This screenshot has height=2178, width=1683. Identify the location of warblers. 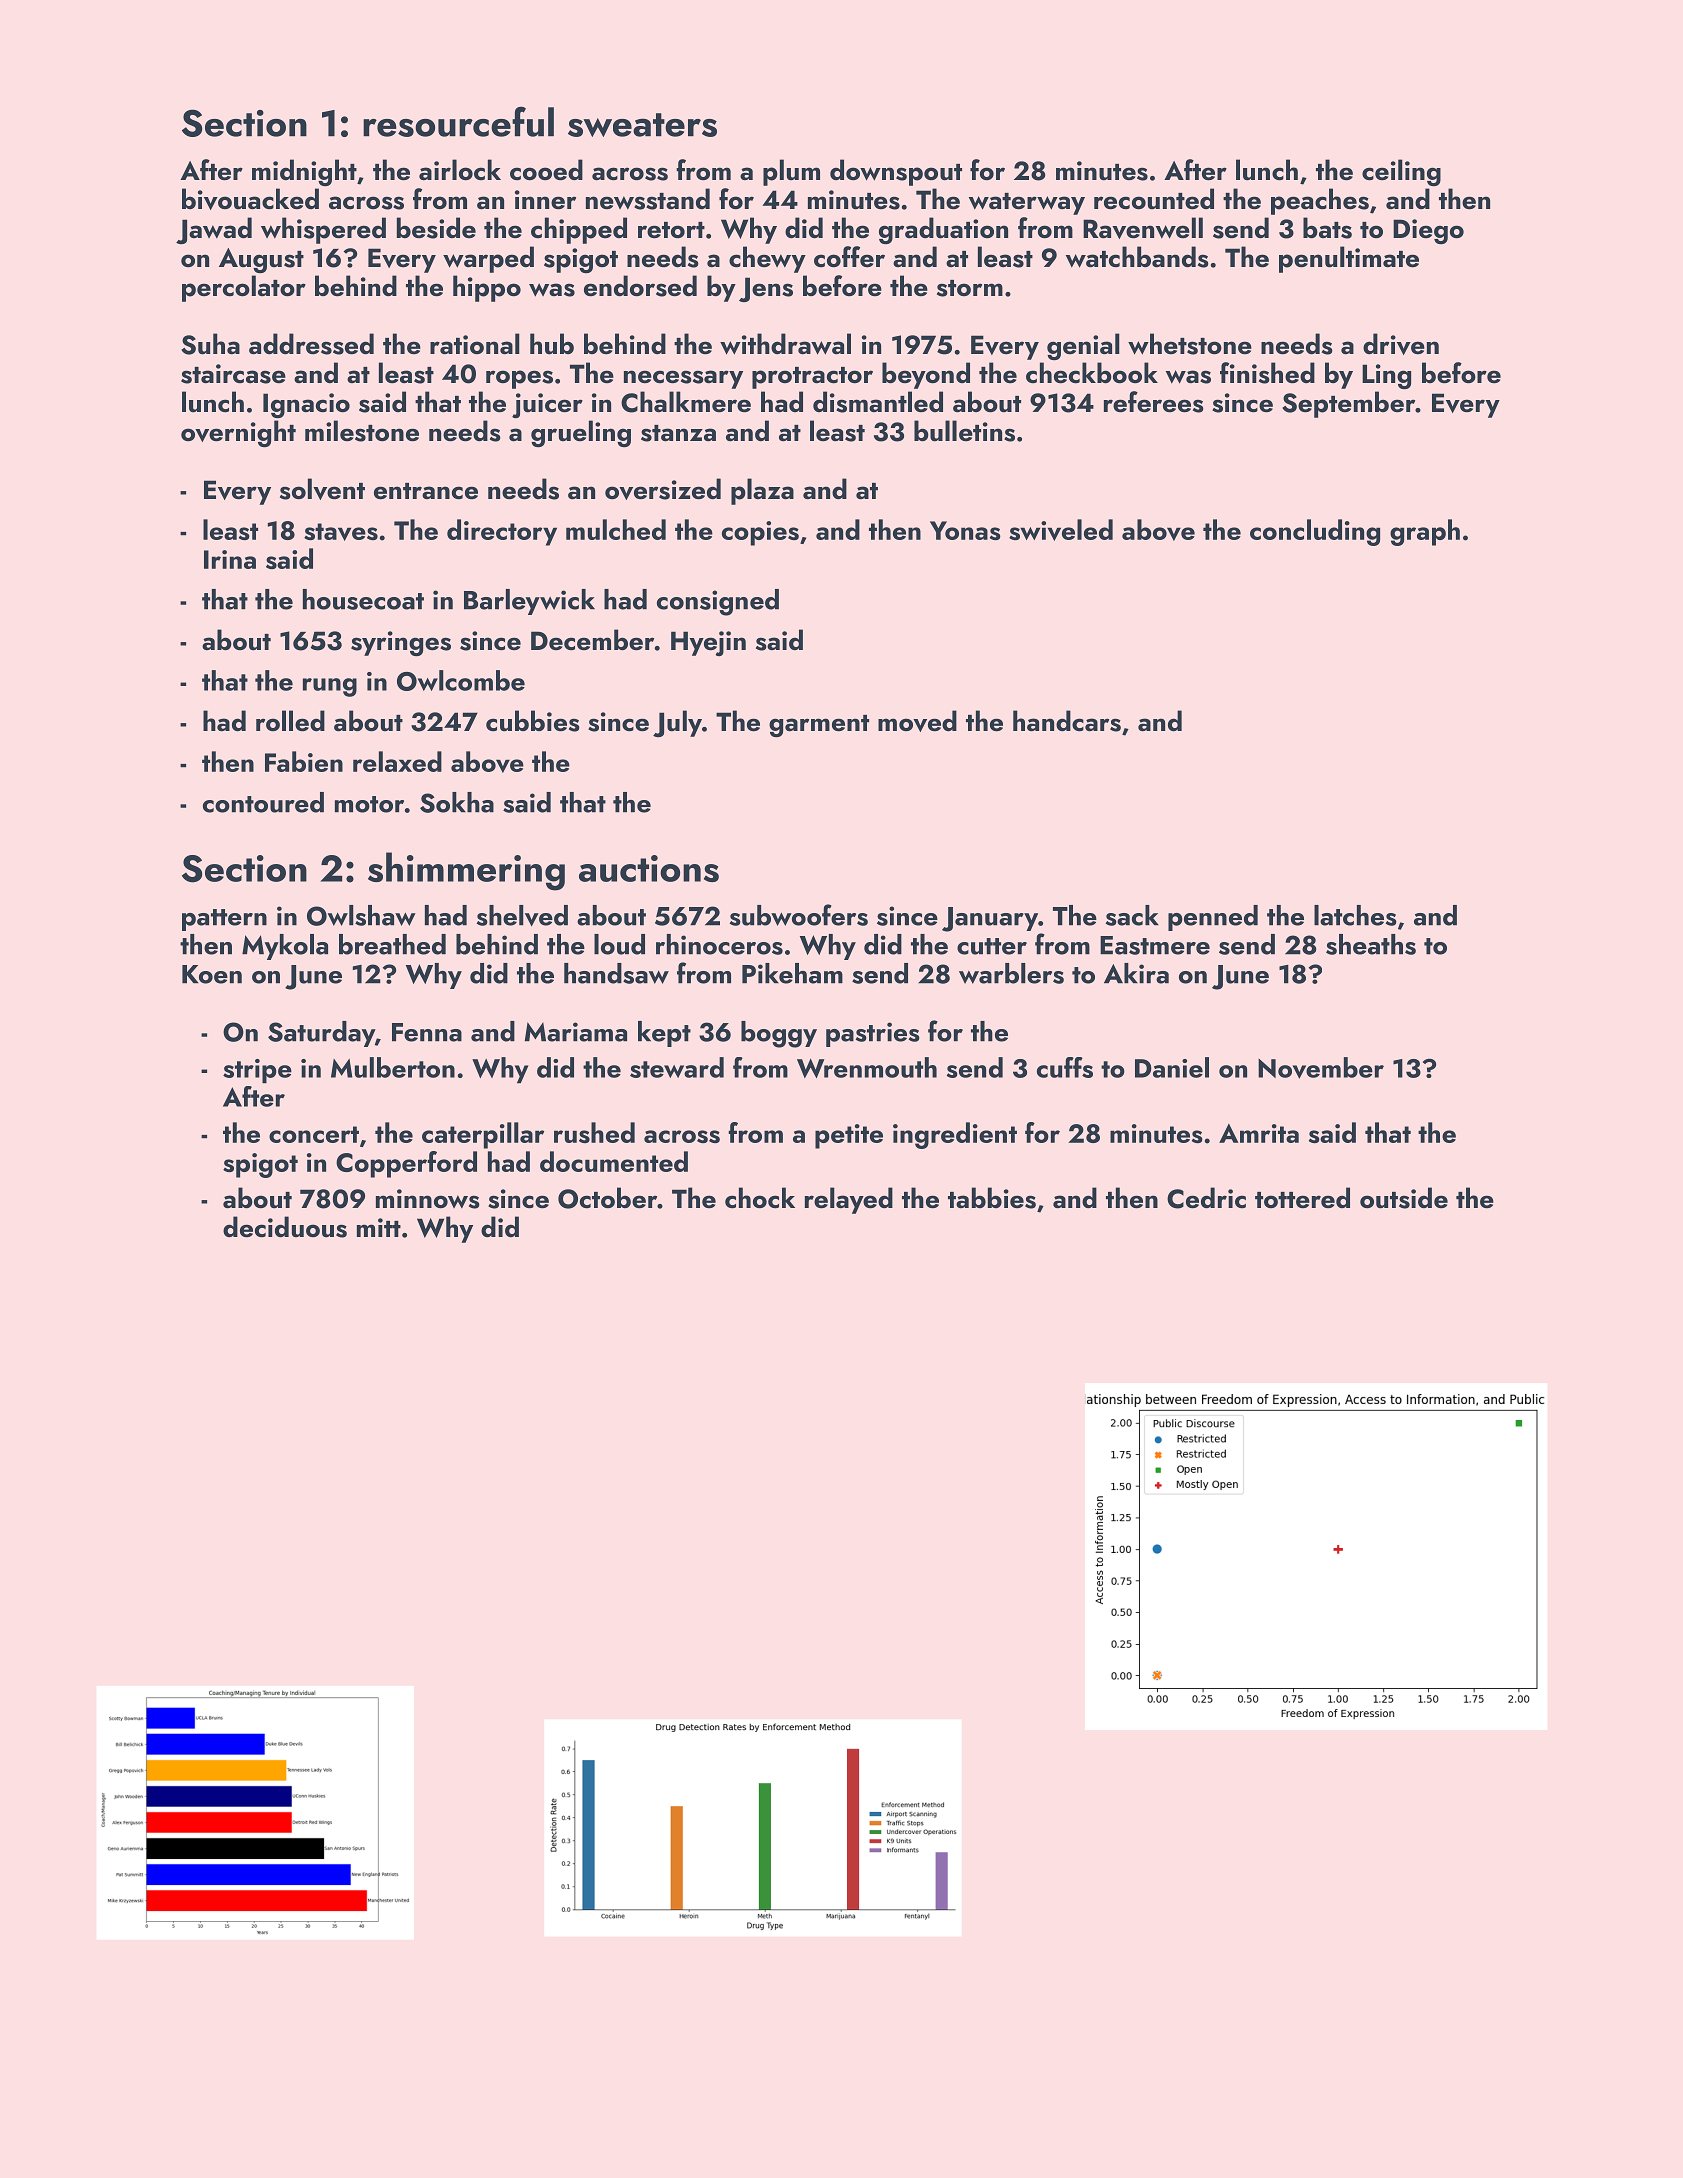
(1011, 973).
